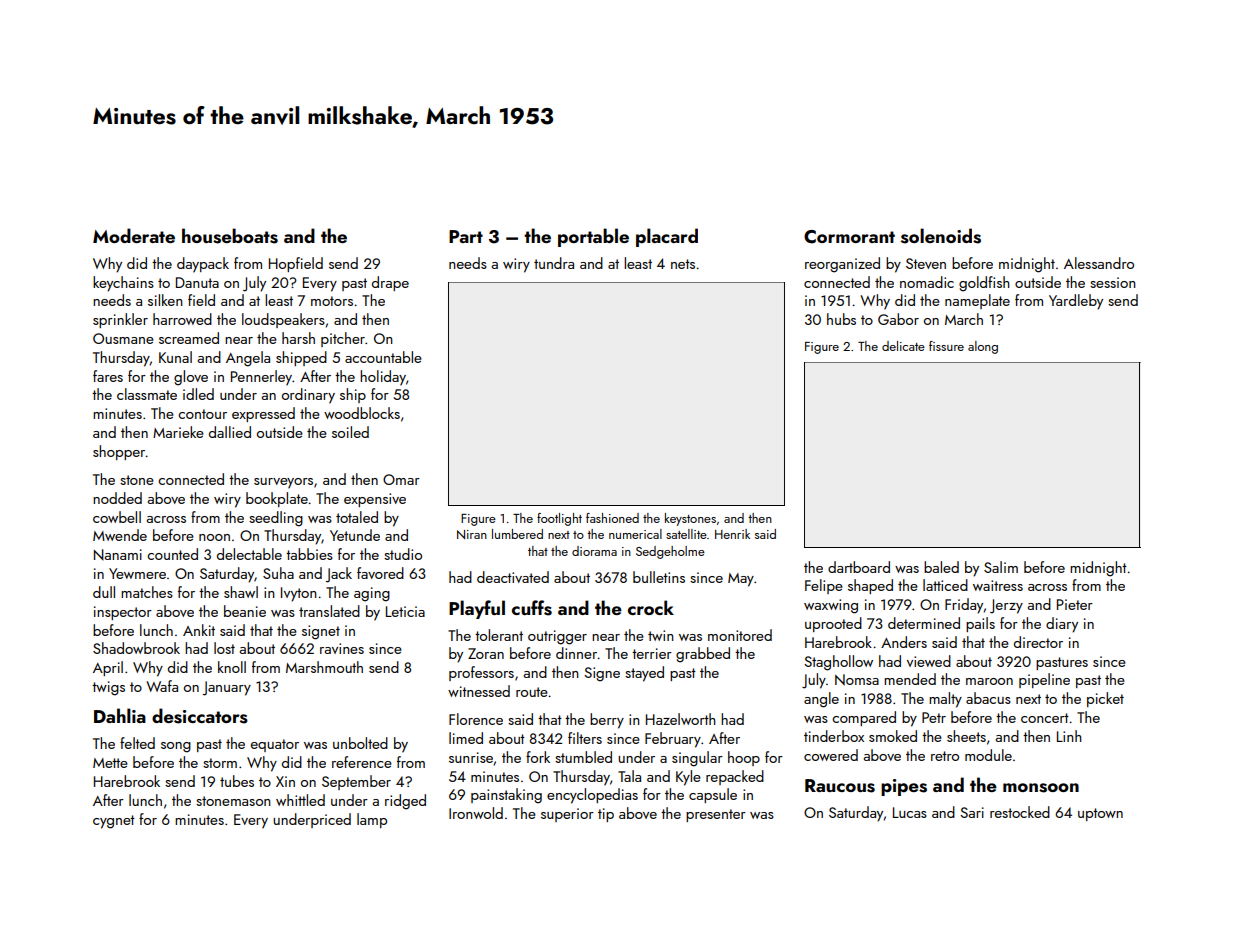  I want to click on stayed, so click(644, 674).
